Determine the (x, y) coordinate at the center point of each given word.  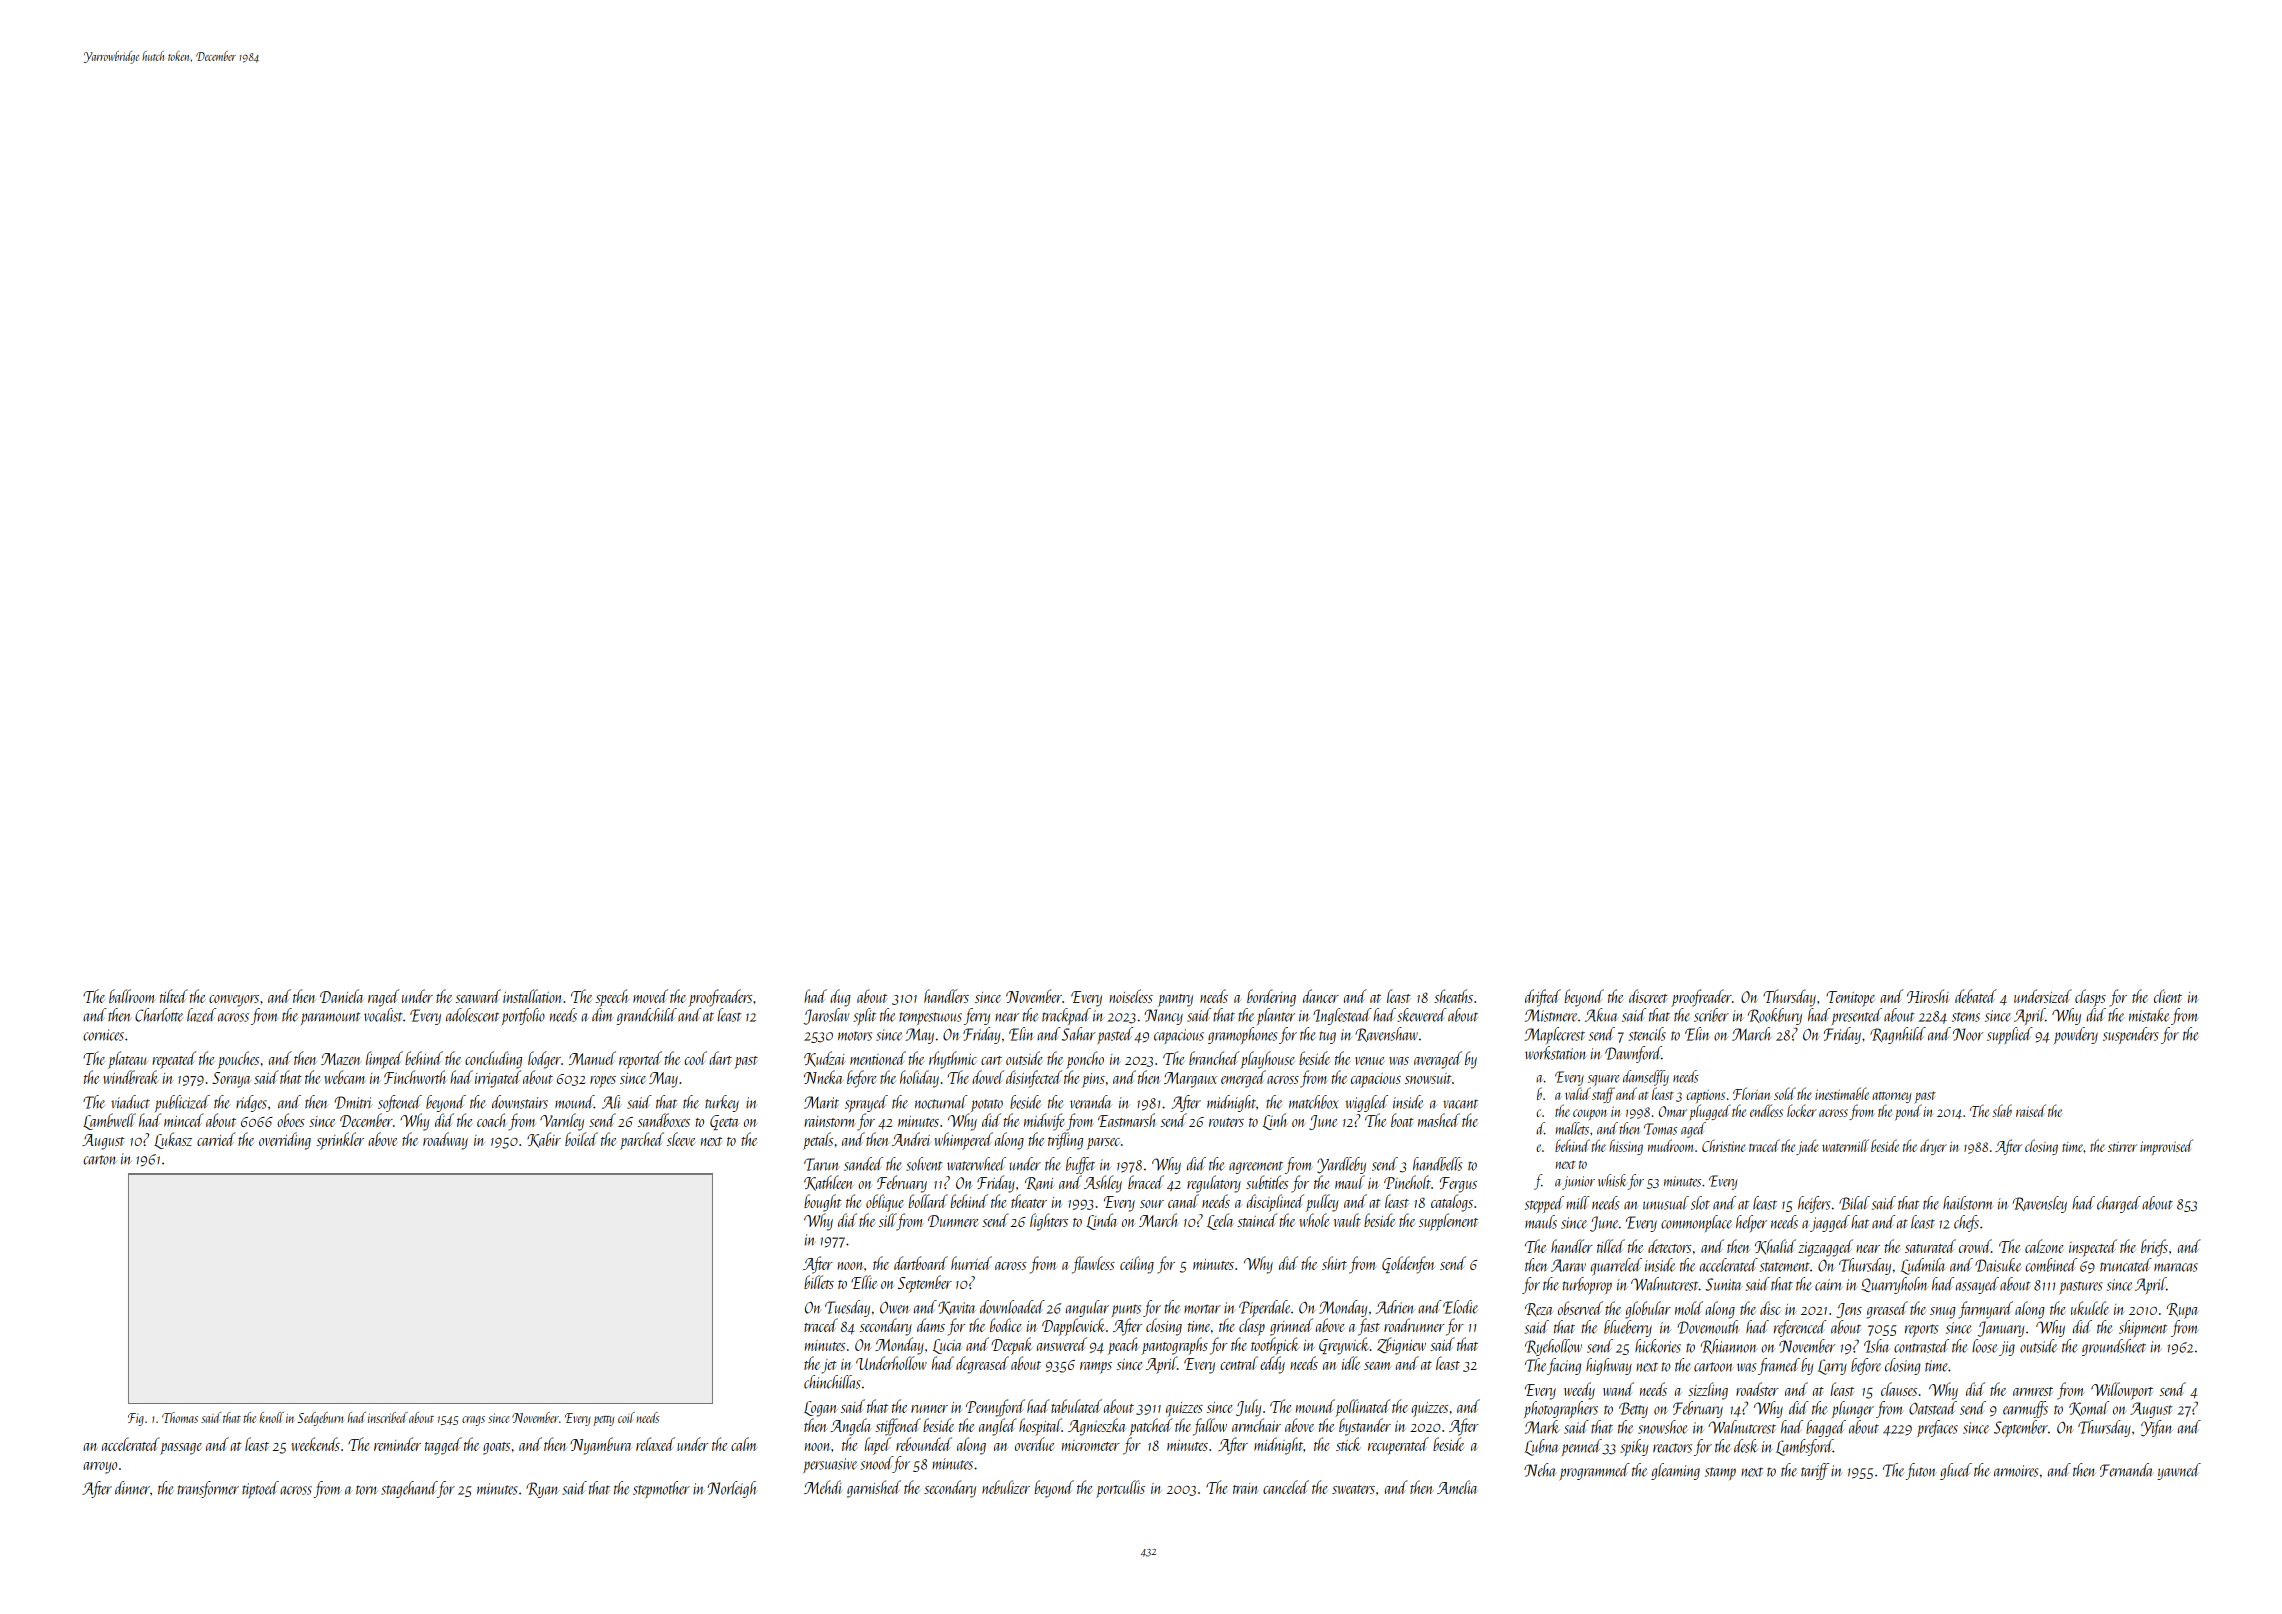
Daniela (341, 996)
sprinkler (340, 1141)
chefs (1966, 1223)
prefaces (1937, 1428)
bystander (1365, 1427)
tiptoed (260, 1489)
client (2168, 996)
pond (1908, 1112)
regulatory (1214, 1184)
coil (626, 1417)
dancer (1321, 996)
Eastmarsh (1127, 1120)
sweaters (1353, 1489)
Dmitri (353, 1102)
